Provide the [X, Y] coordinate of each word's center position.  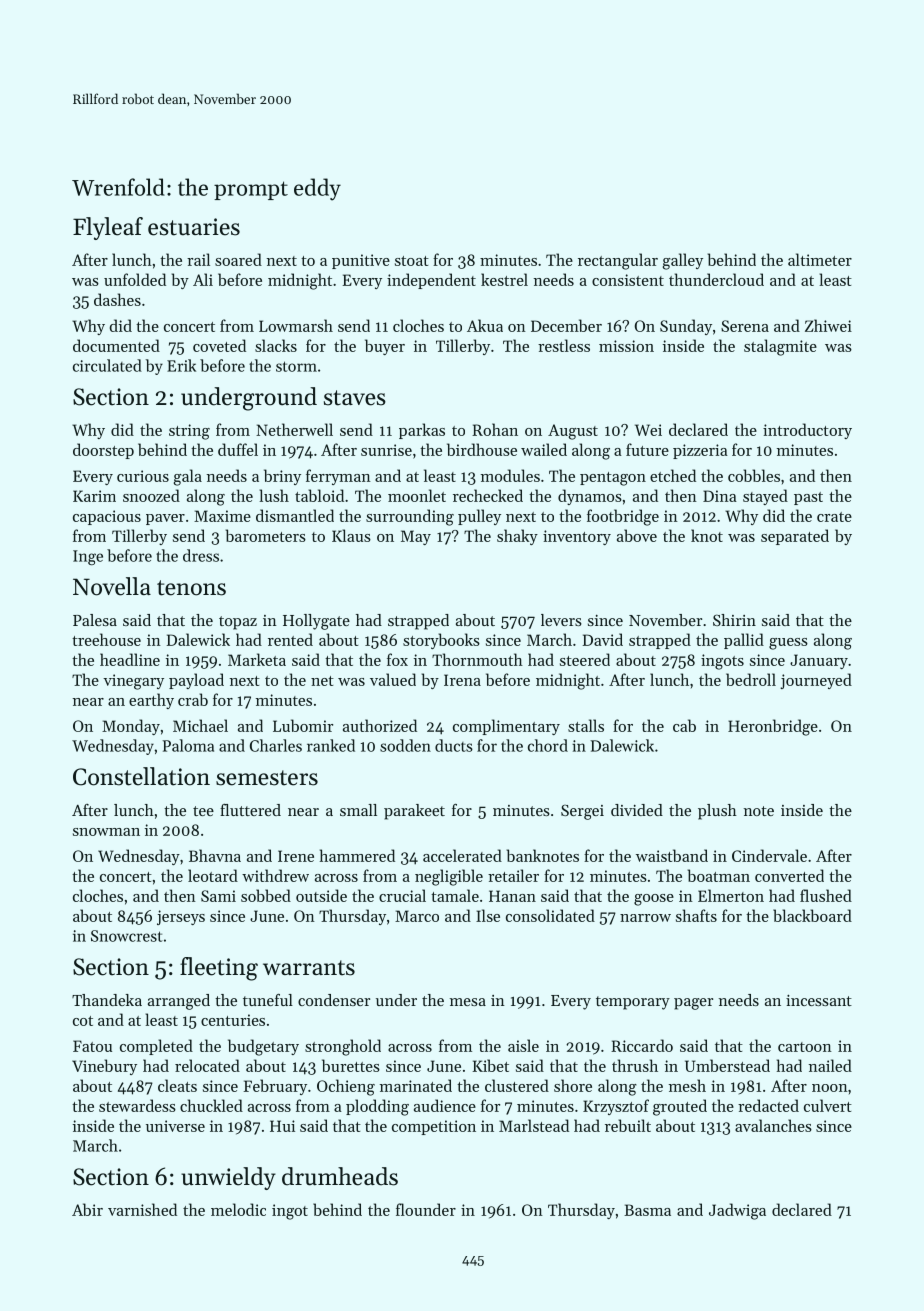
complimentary [506, 727]
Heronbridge [773, 727]
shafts [696, 915]
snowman [106, 832]
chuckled [211, 1105]
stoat [412, 261]
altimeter [820, 259]
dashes [117, 299]
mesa [468, 1002]
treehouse [106, 639]
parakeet [414, 812]
